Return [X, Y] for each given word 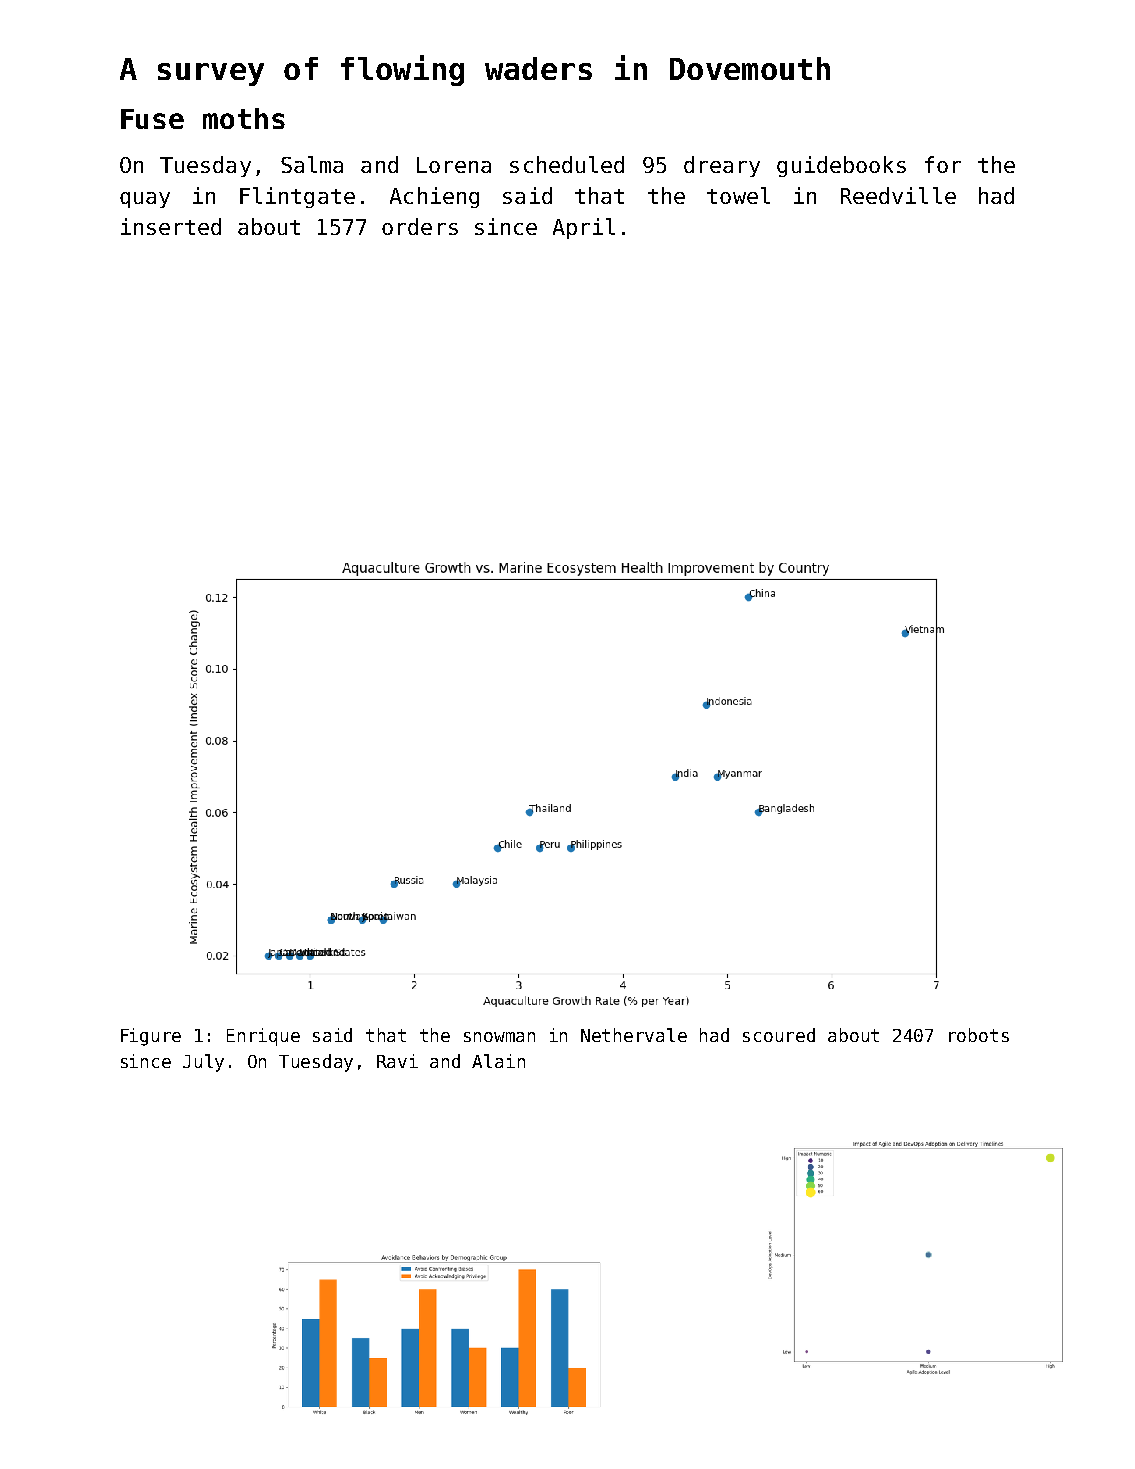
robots [979, 1035]
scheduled [567, 164]
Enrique [263, 1037]
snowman [499, 1037]
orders [420, 226]
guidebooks [841, 166]
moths [244, 118]
